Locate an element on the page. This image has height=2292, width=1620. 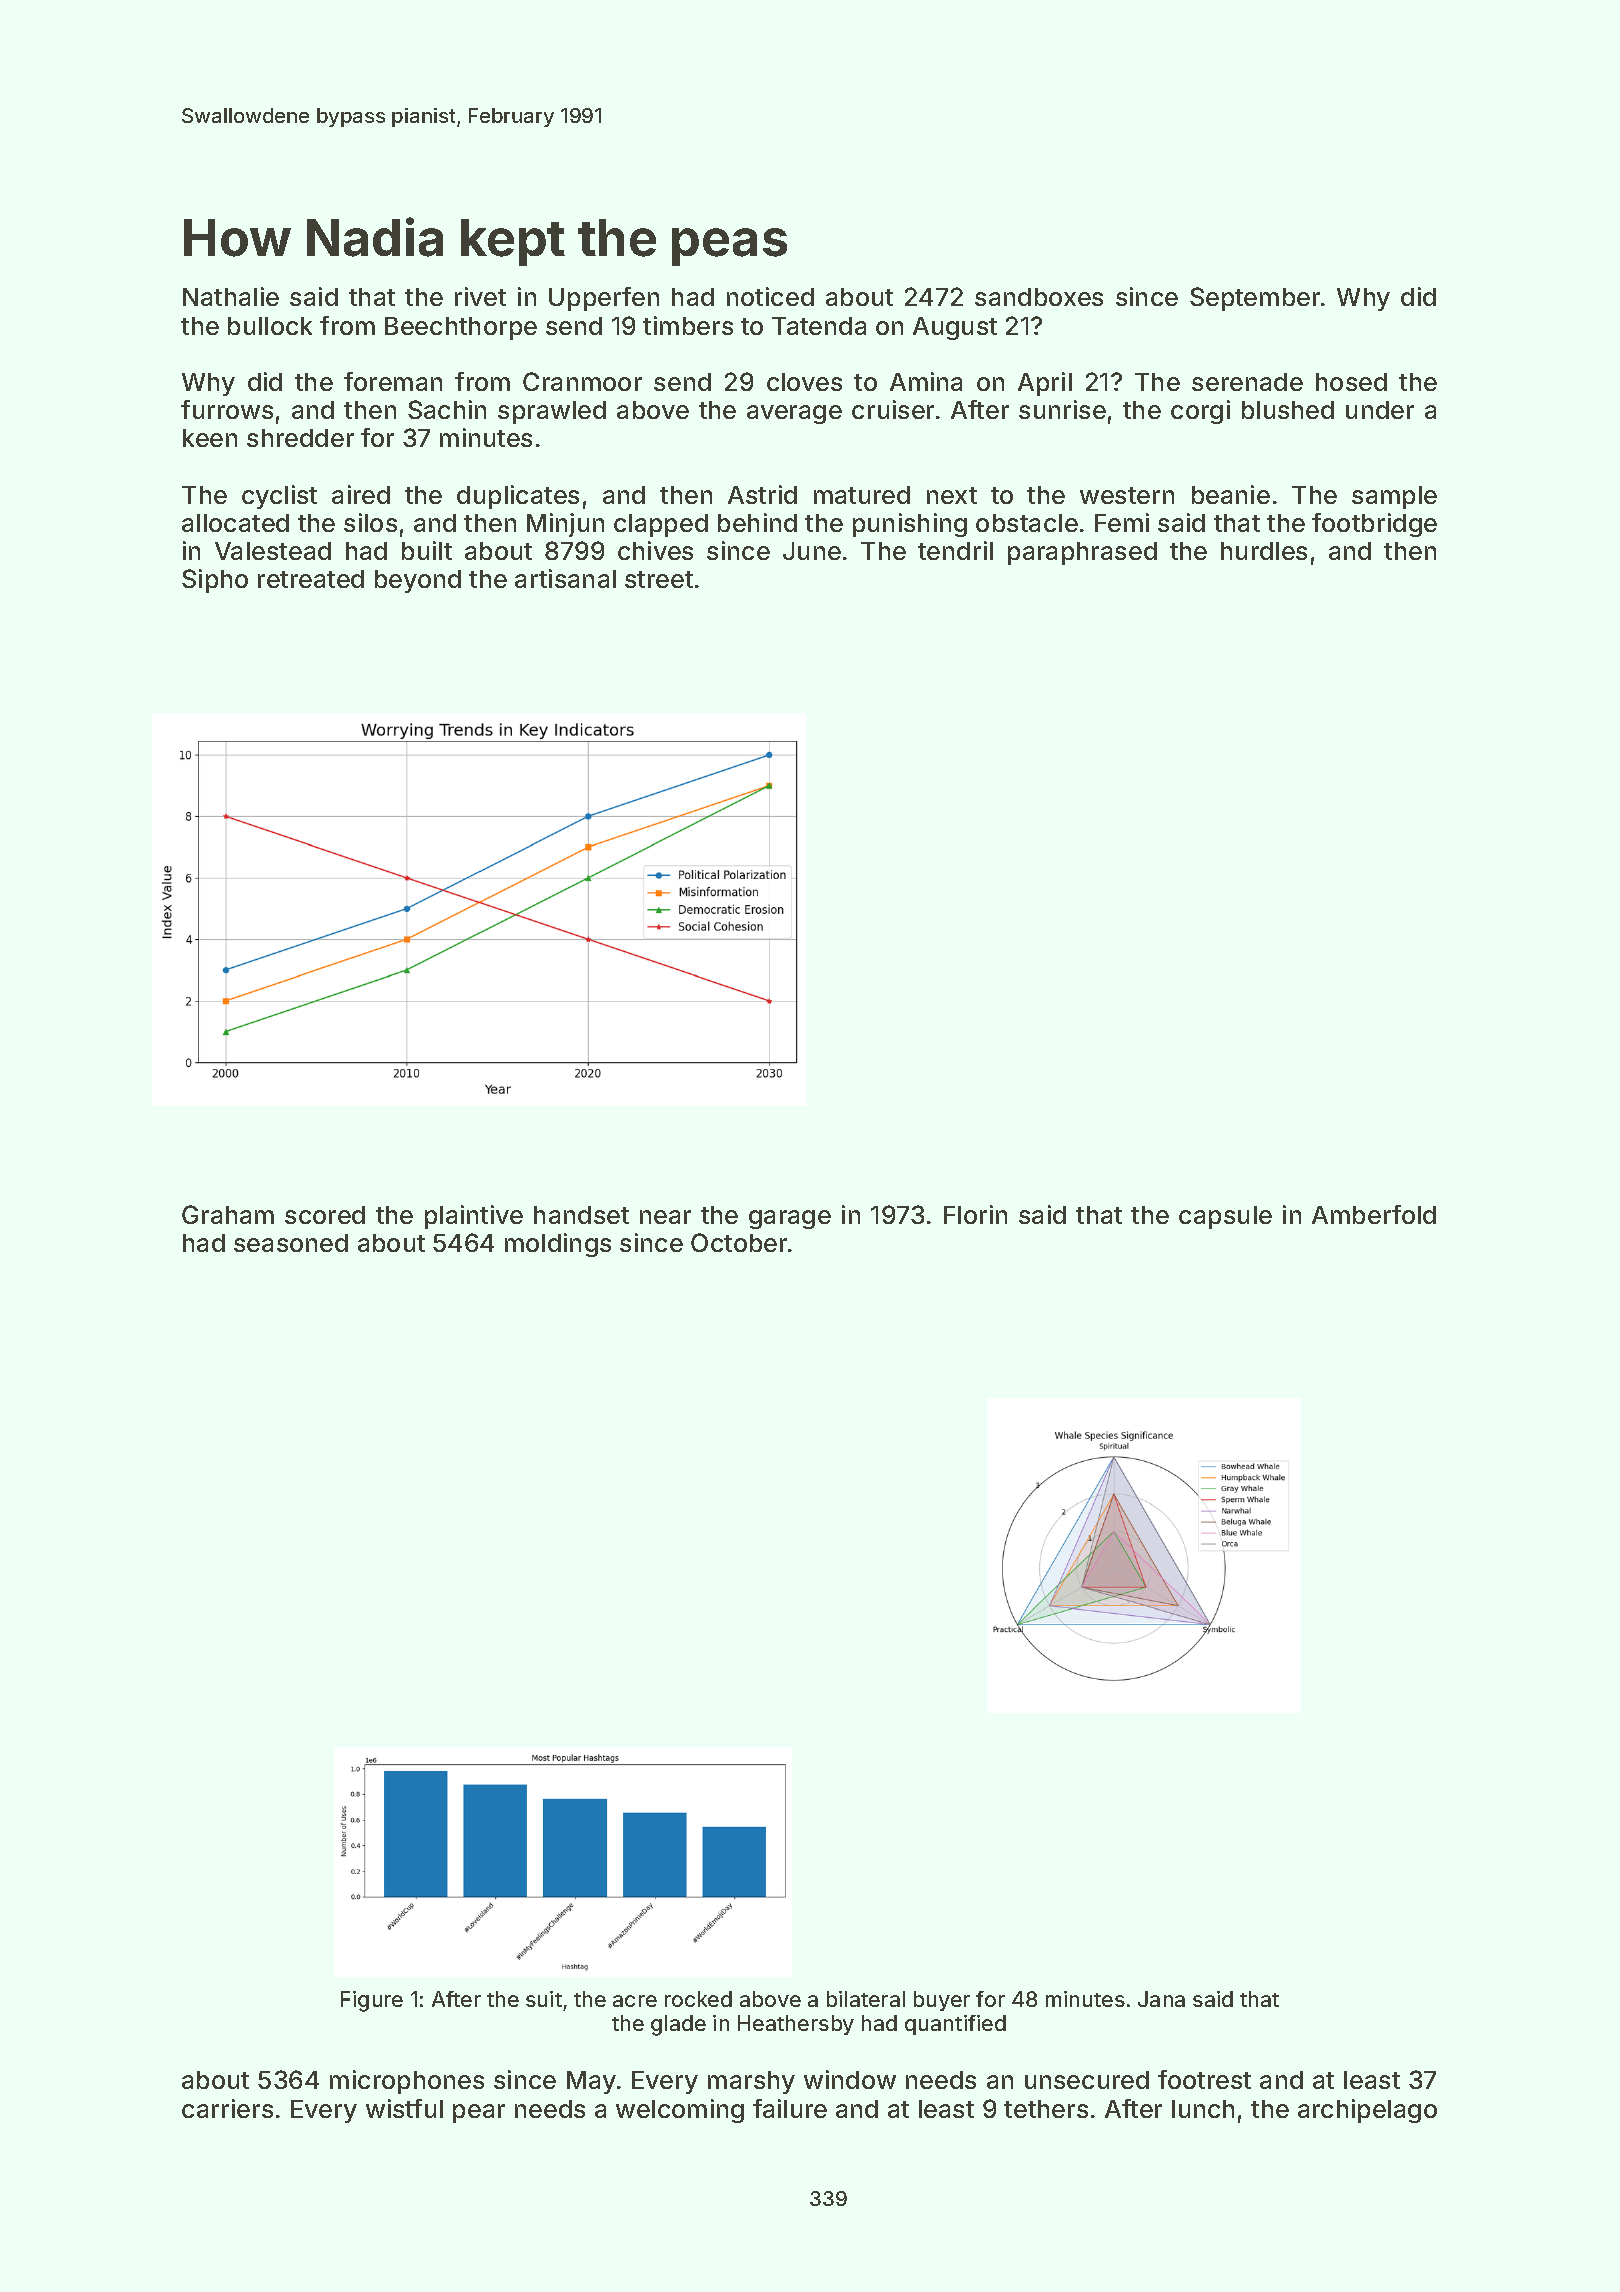
Nathalie is located at coordinates (231, 296).
